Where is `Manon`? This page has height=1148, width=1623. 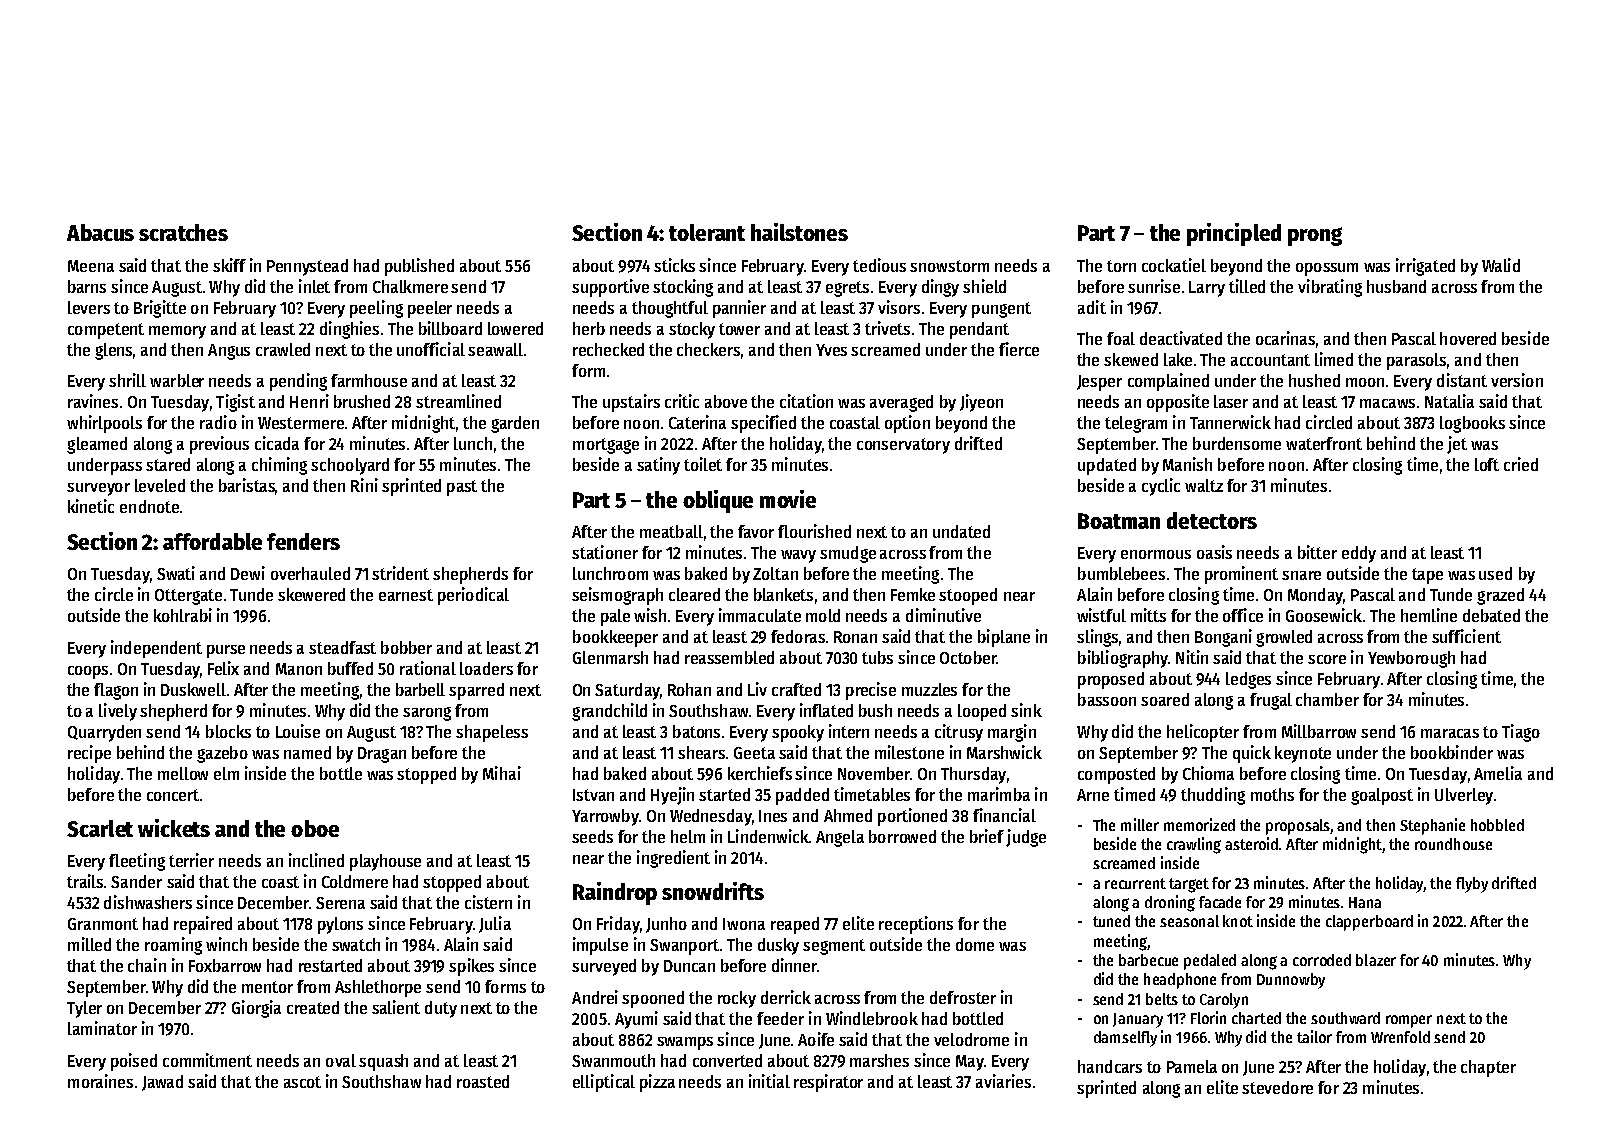
Manon is located at coordinates (299, 669).
